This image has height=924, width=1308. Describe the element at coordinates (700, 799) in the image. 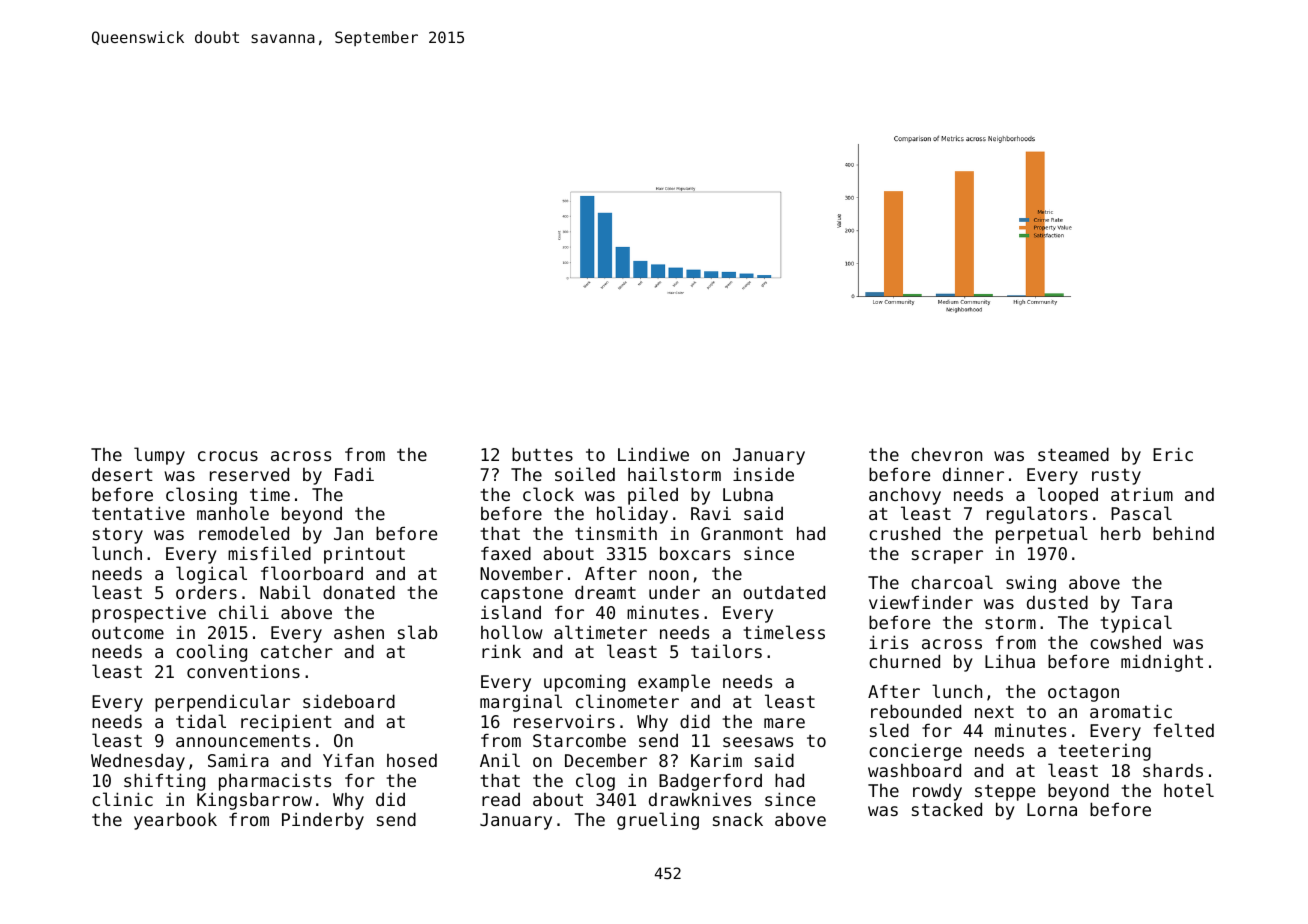

I see `drawknives` at that location.
